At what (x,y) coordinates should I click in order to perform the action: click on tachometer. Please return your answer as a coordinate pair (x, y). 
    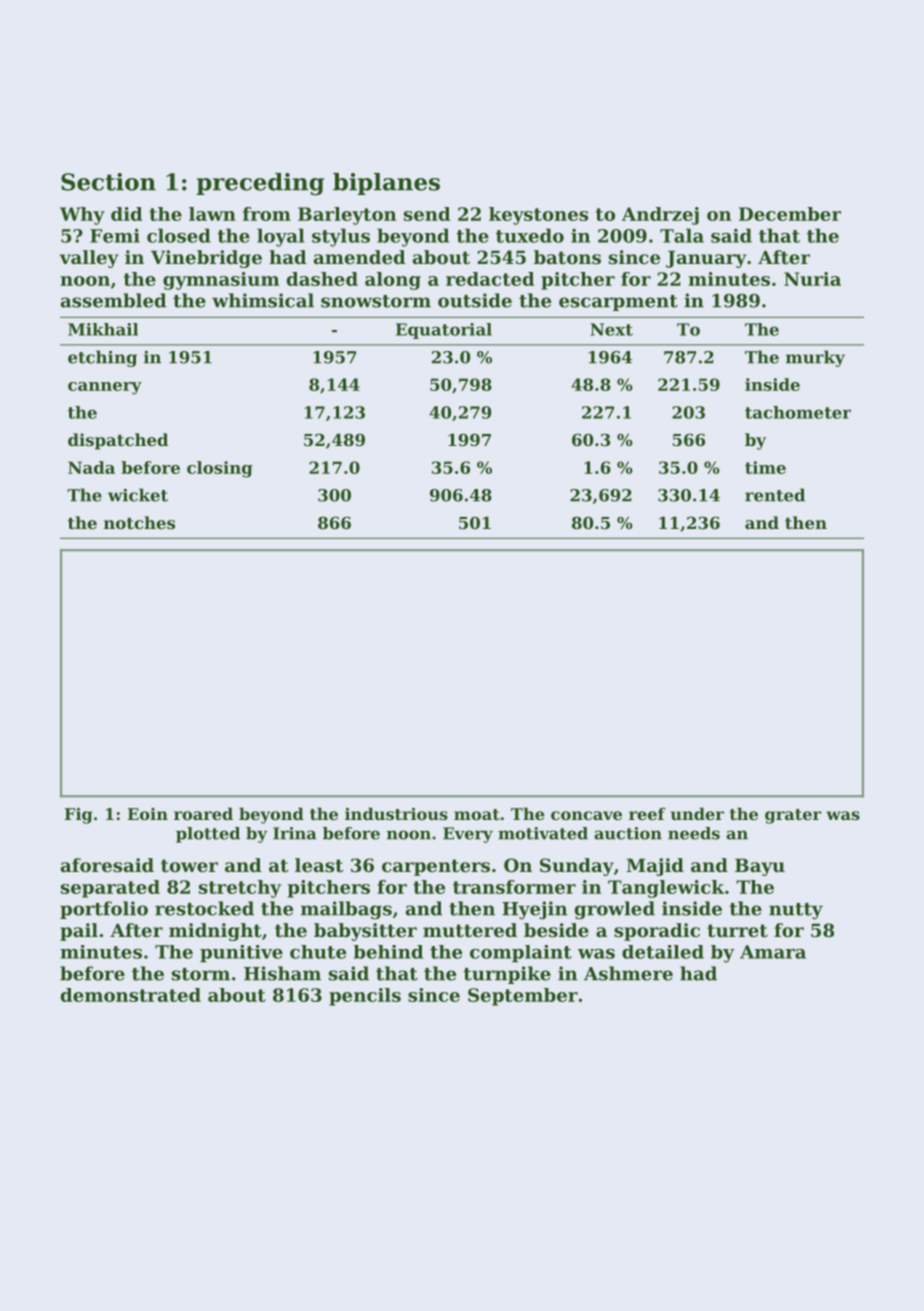
    Looking at the image, I should click on (798, 412).
